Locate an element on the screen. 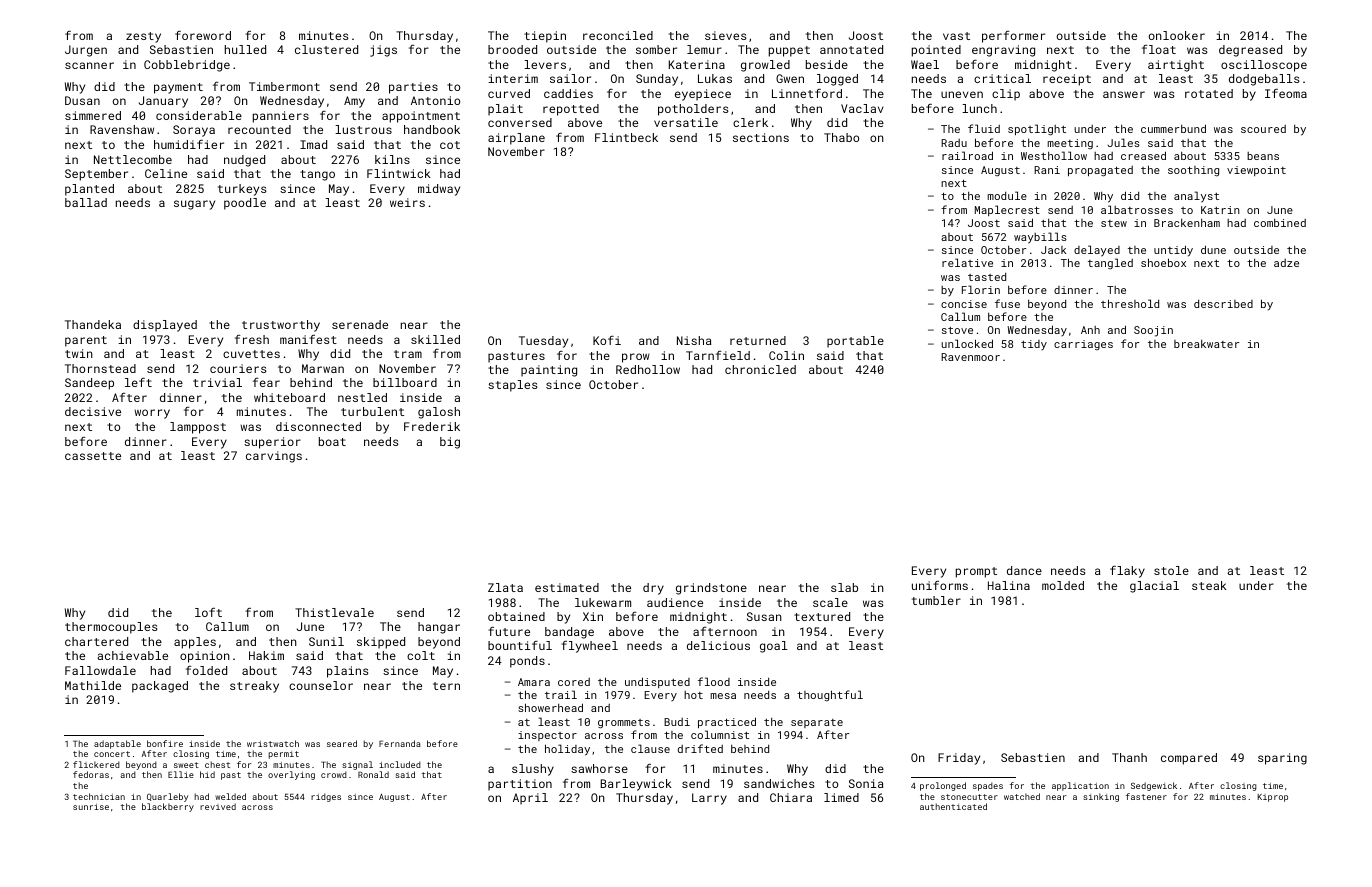 Image resolution: width=1372 pixels, height=887 pixels. soothing is located at coordinates (1193, 171).
